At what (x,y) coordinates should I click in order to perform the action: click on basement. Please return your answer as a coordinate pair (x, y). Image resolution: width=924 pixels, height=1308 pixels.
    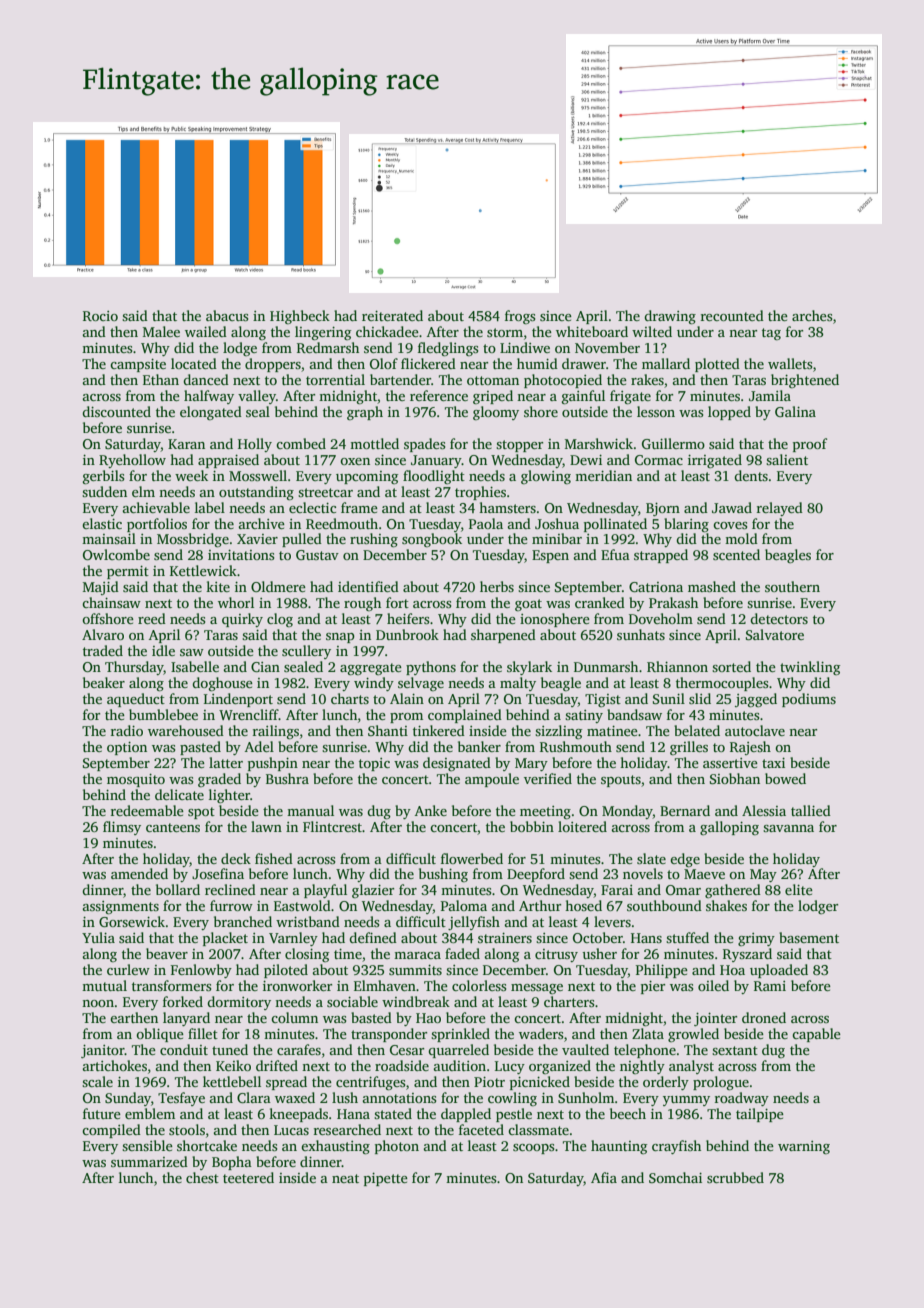
    Looking at the image, I should click on (809, 937).
